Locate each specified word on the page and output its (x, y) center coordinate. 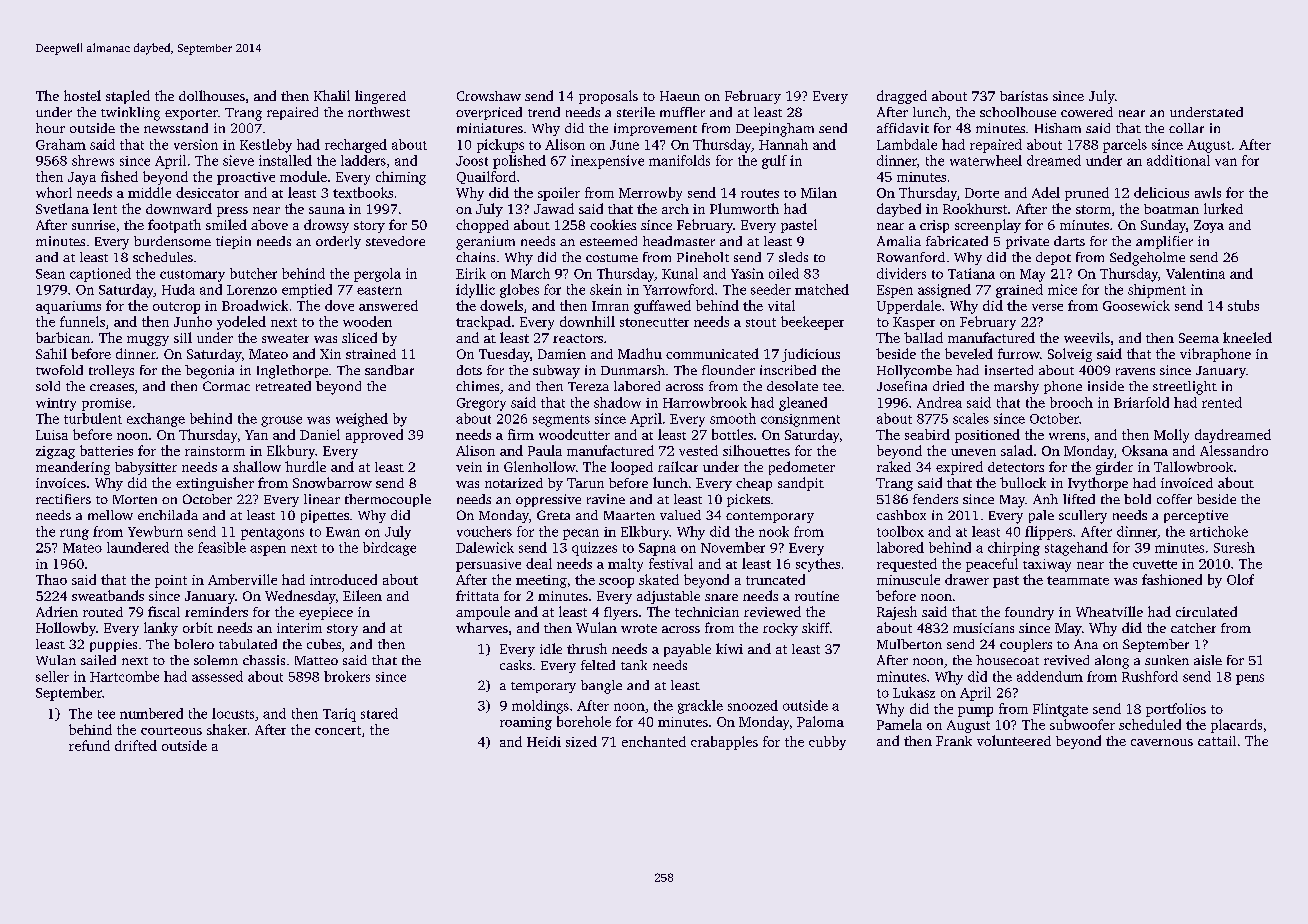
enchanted (654, 741)
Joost (472, 161)
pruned (1087, 194)
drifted (136, 745)
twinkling (130, 114)
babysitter (146, 468)
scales (971, 418)
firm (521, 434)
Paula (545, 450)
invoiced (1187, 483)
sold (48, 386)
